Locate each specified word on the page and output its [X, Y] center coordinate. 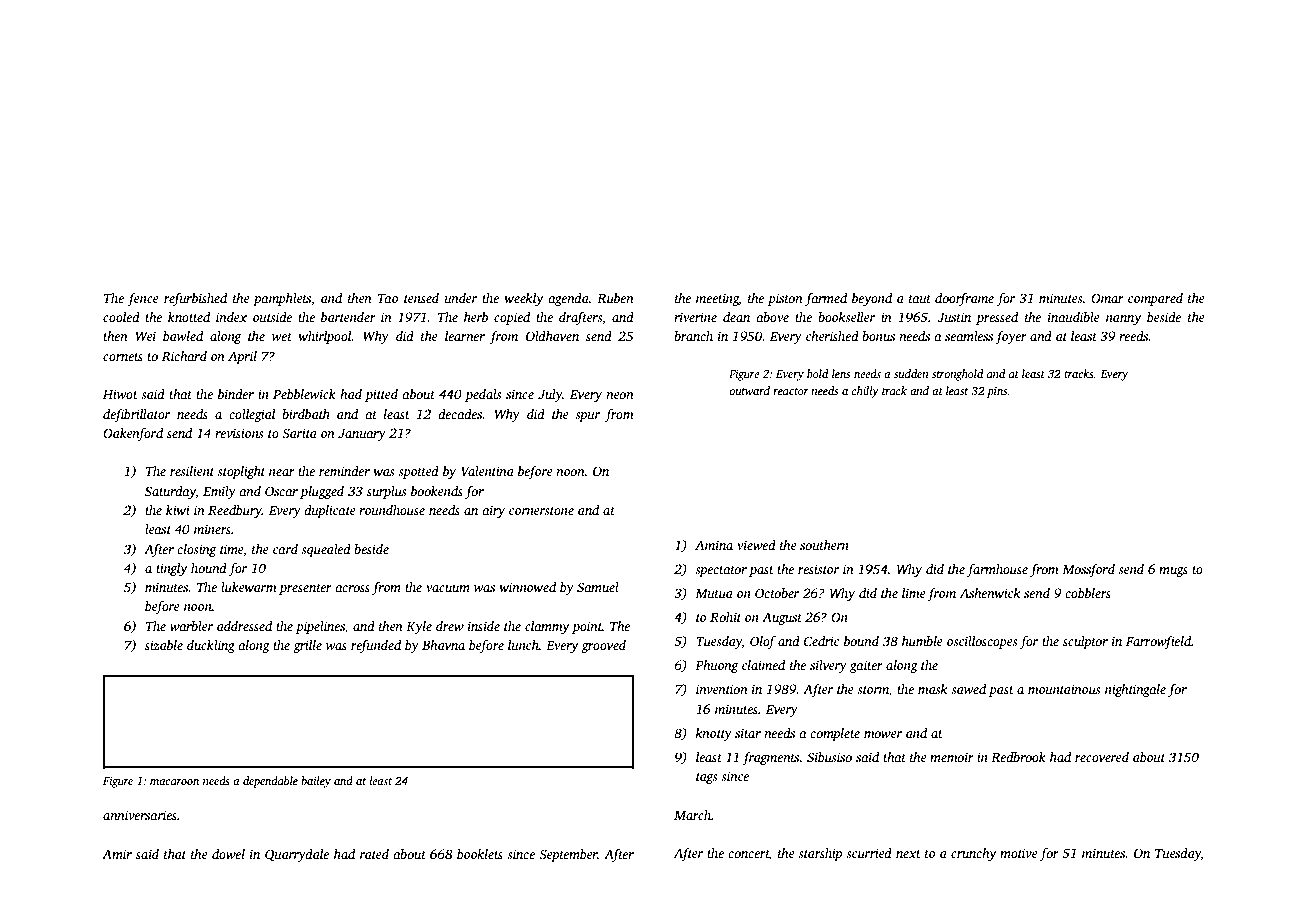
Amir [117, 854]
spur [587, 417]
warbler [191, 626]
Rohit [725, 617]
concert [748, 854]
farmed [826, 299]
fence [143, 299]
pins [997, 392]
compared [1155, 299]
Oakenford [133, 434]
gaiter [866, 666]
